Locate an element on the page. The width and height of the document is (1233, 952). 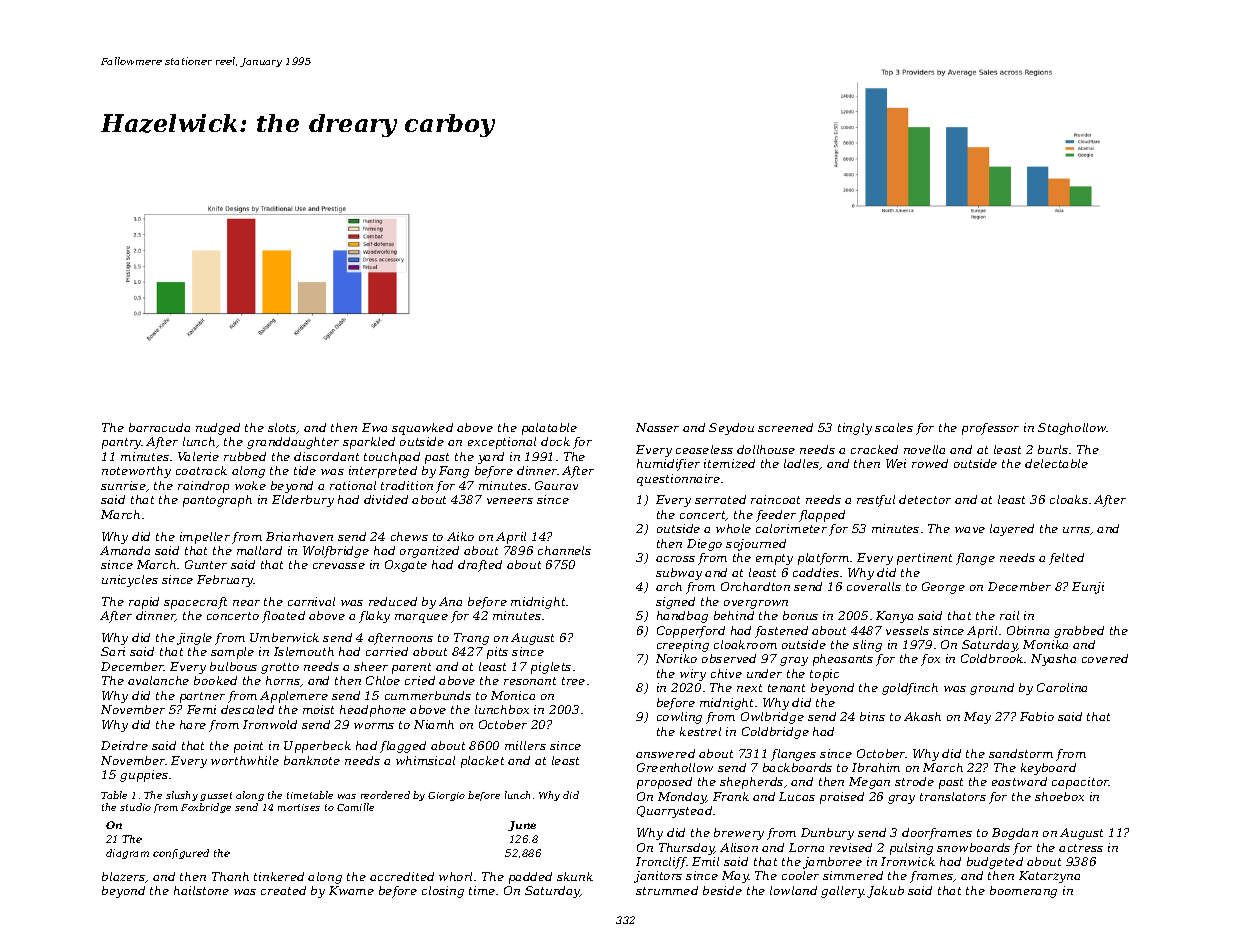
Staghollow is located at coordinates (1072, 429).
